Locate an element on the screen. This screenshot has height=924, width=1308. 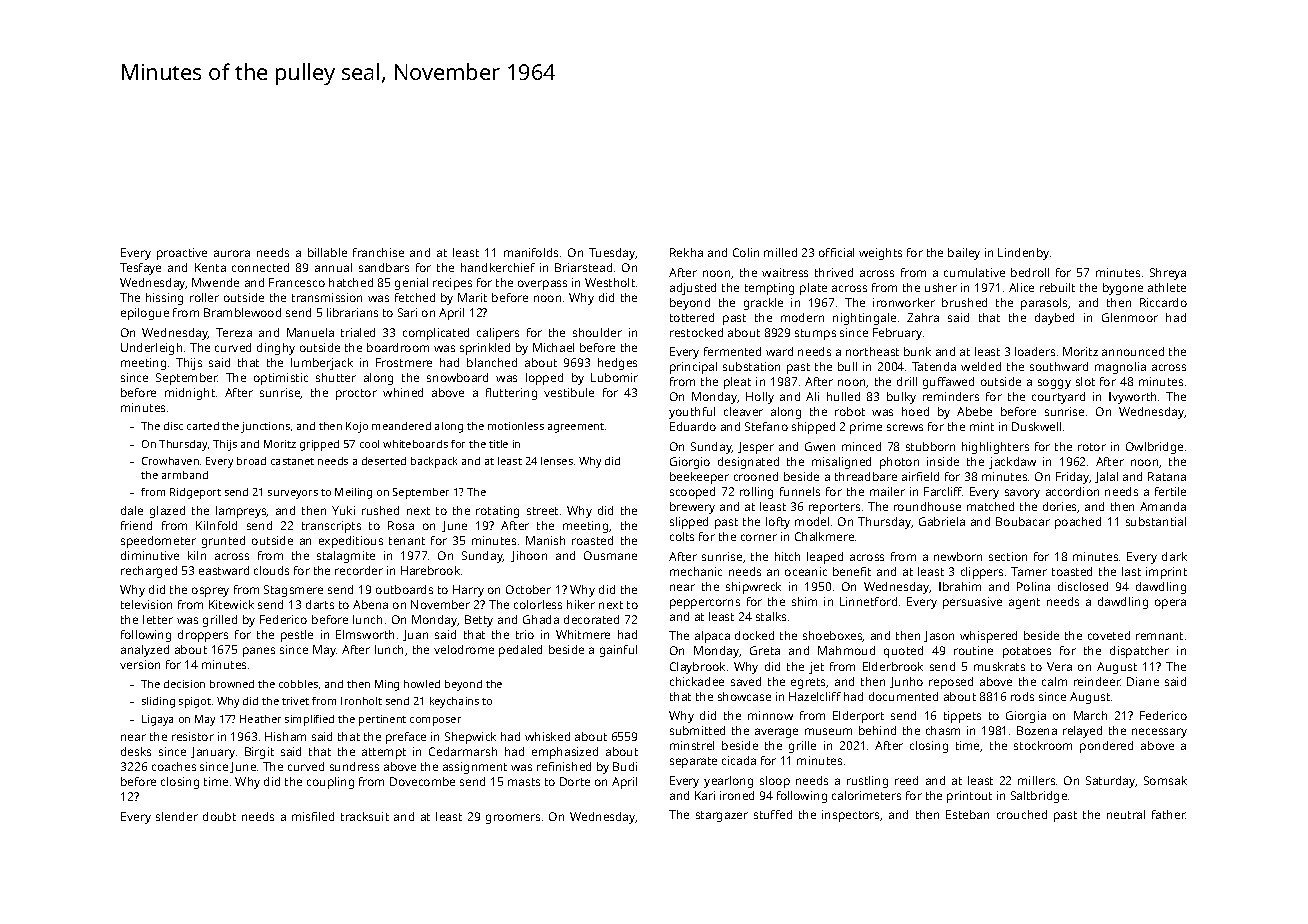
chasm is located at coordinates (943, 730).
